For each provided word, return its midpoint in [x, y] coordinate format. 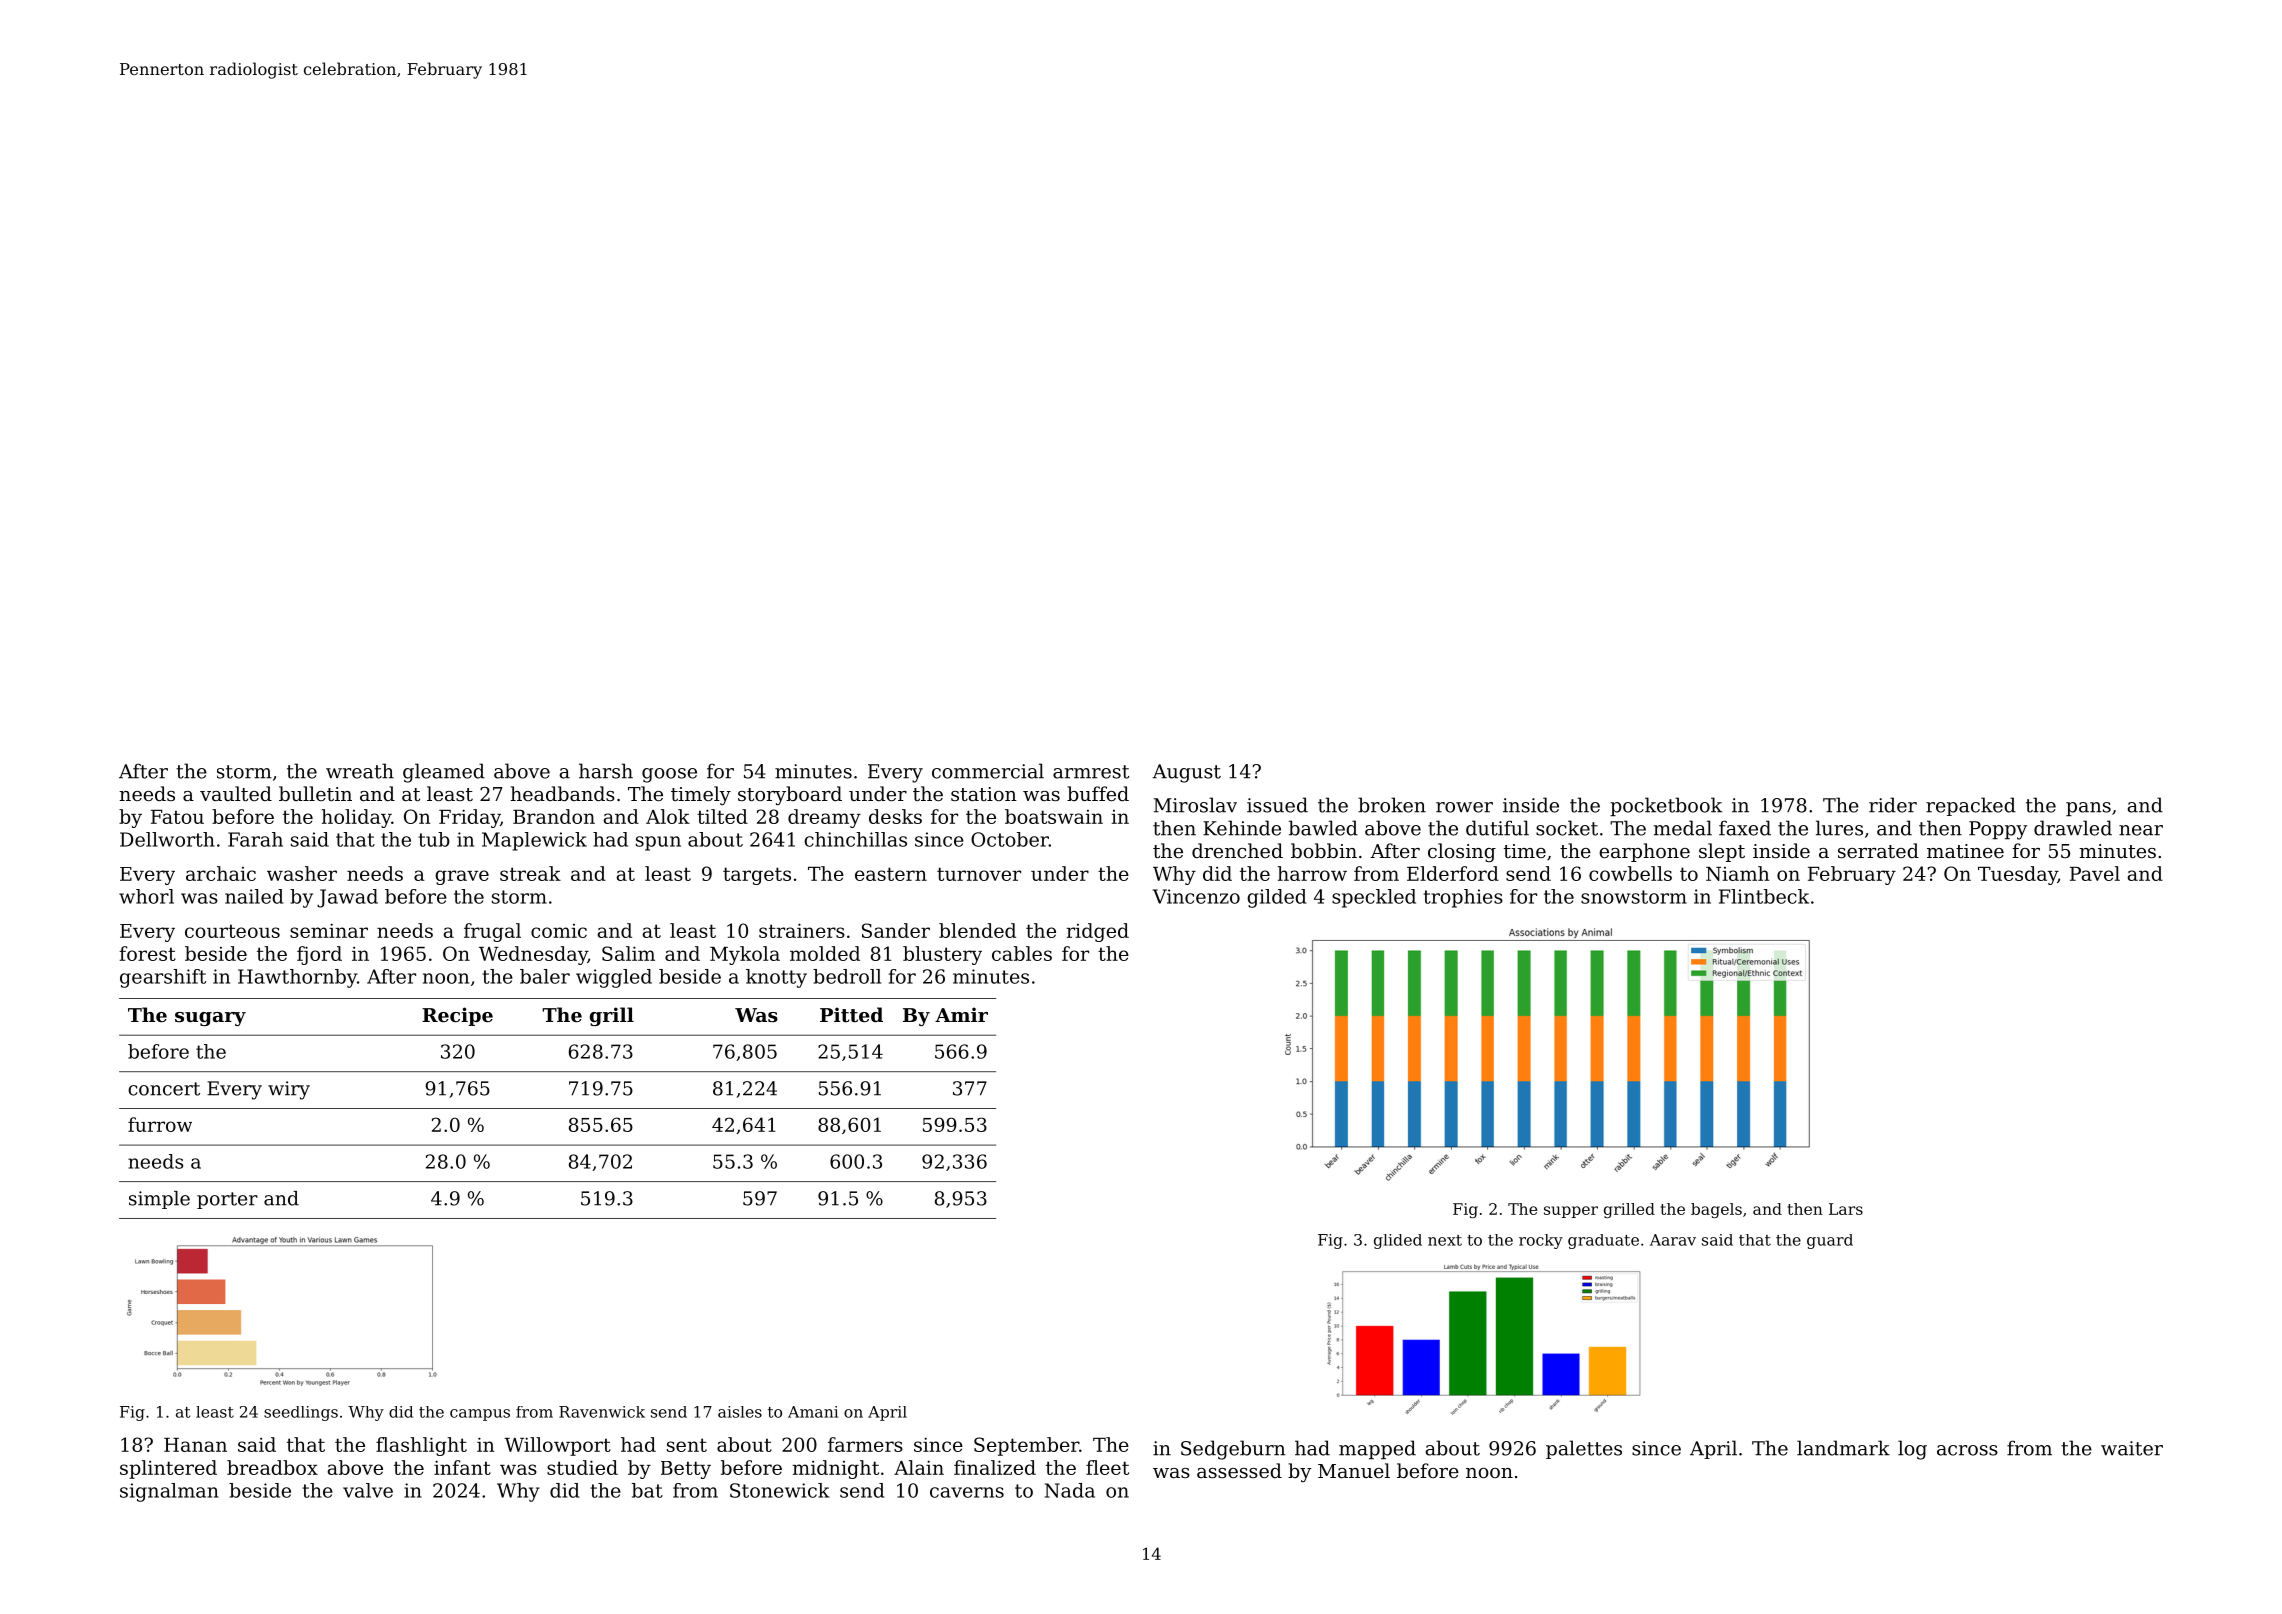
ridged [1098, 932]
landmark [1843, 1448]
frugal [492, 932]
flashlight [421, 1446]
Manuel [1354, 1470]
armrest [1091, 772]
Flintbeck [1764, 896]
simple [159, 1200]
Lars [1846, 1209]
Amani [813, 1412]
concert [164, 1089]
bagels [1716, 1210]
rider [1893, 805]
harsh [606, 771]
